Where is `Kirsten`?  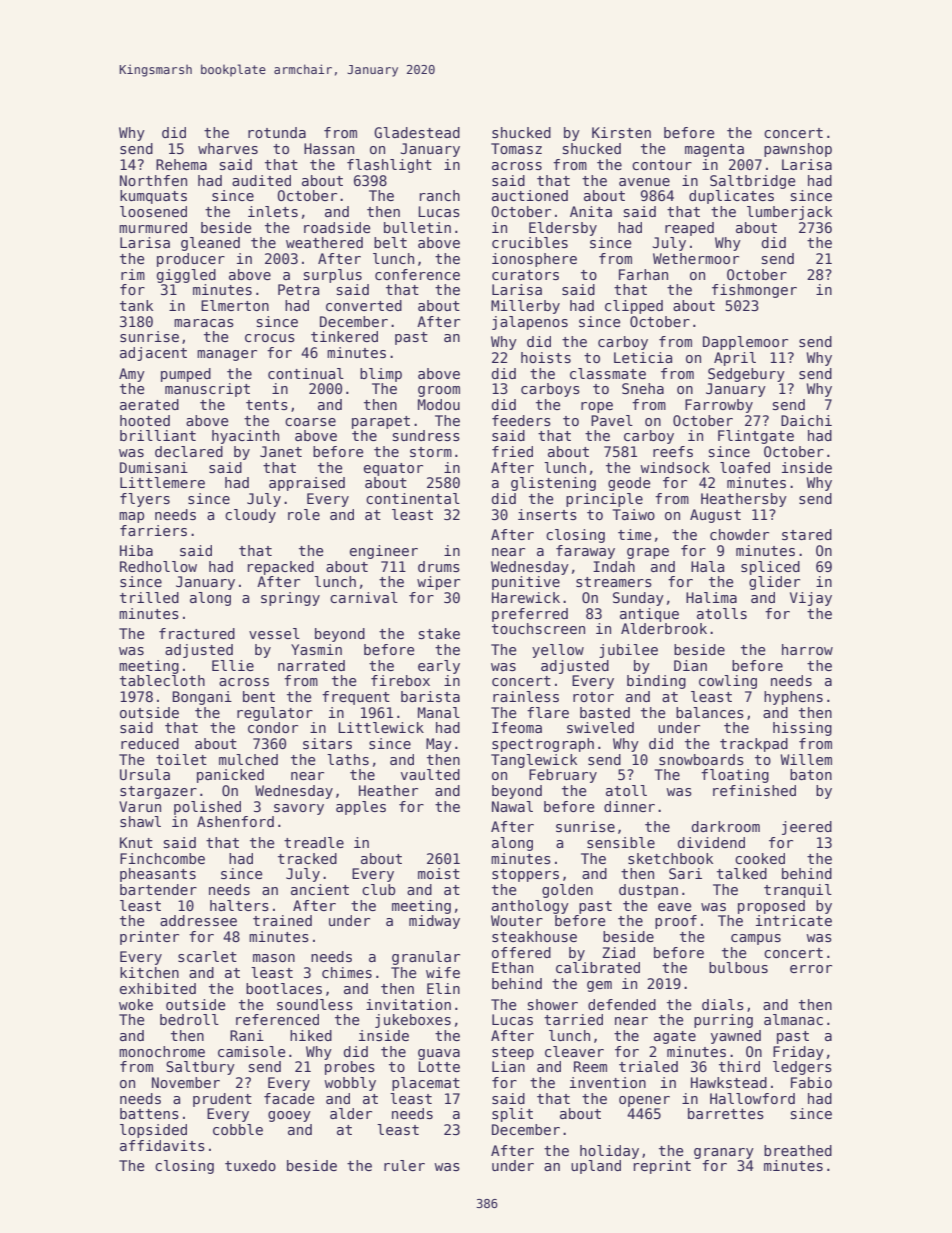 Kirsten is located at coordinates (621, 132).
